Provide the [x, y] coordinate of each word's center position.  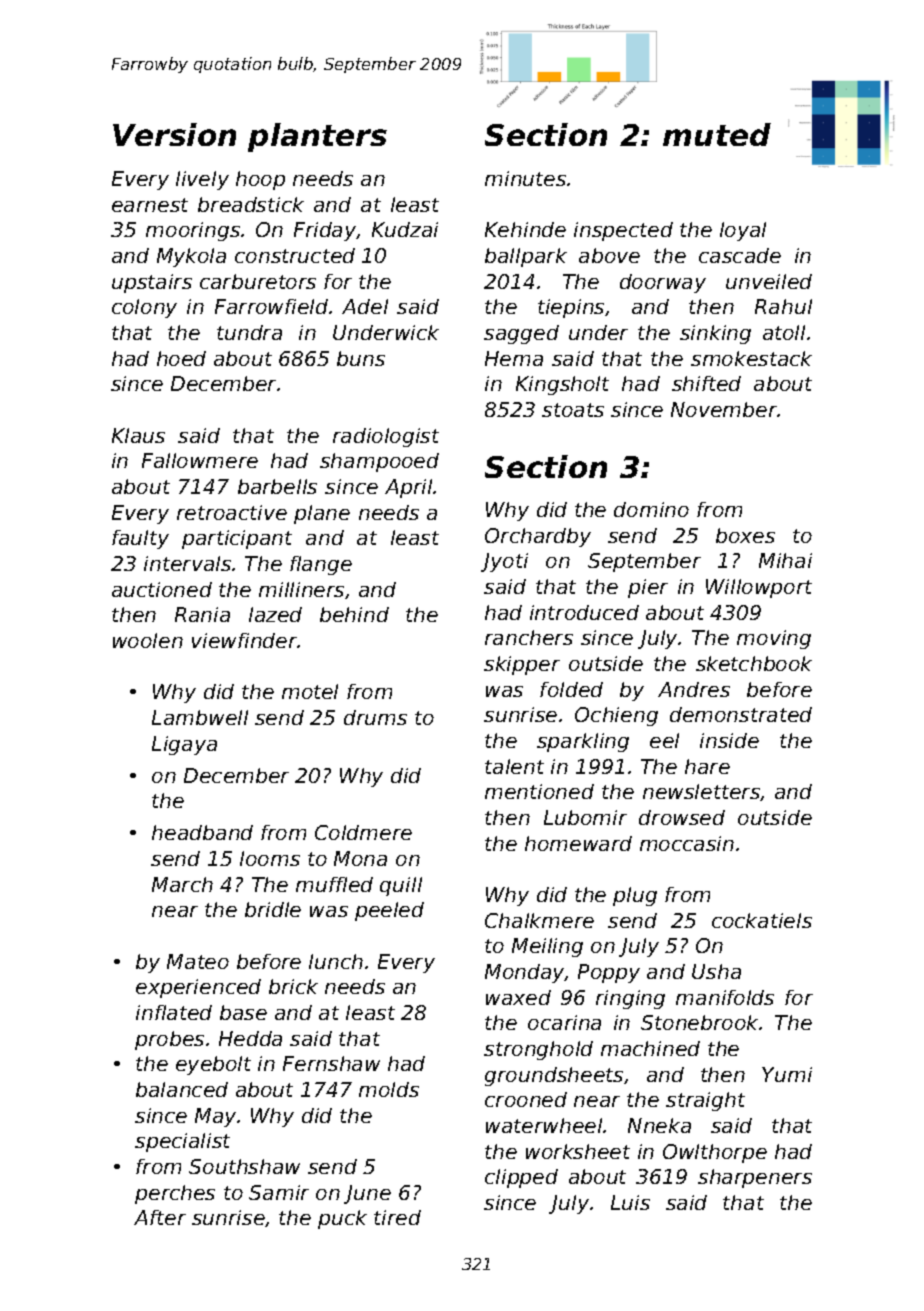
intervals [187, 563]
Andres [694, 689]
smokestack [751, 358]
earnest [150, 205]
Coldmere [363, 832]
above [609, 255]
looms [270, 858]
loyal [743, 231]
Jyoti [504, 562]
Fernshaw [331, 1063]
